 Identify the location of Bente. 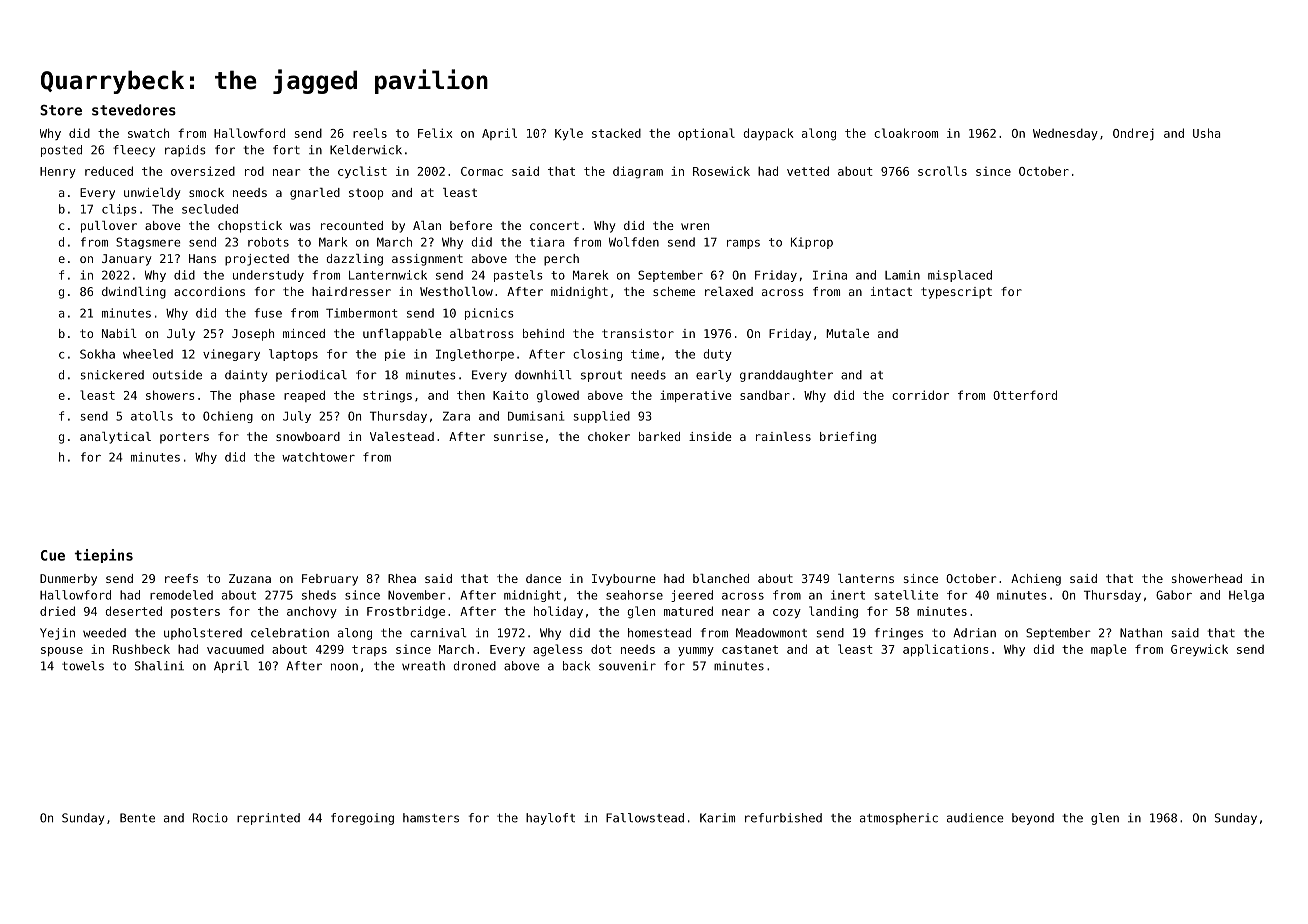
(137, 818).
